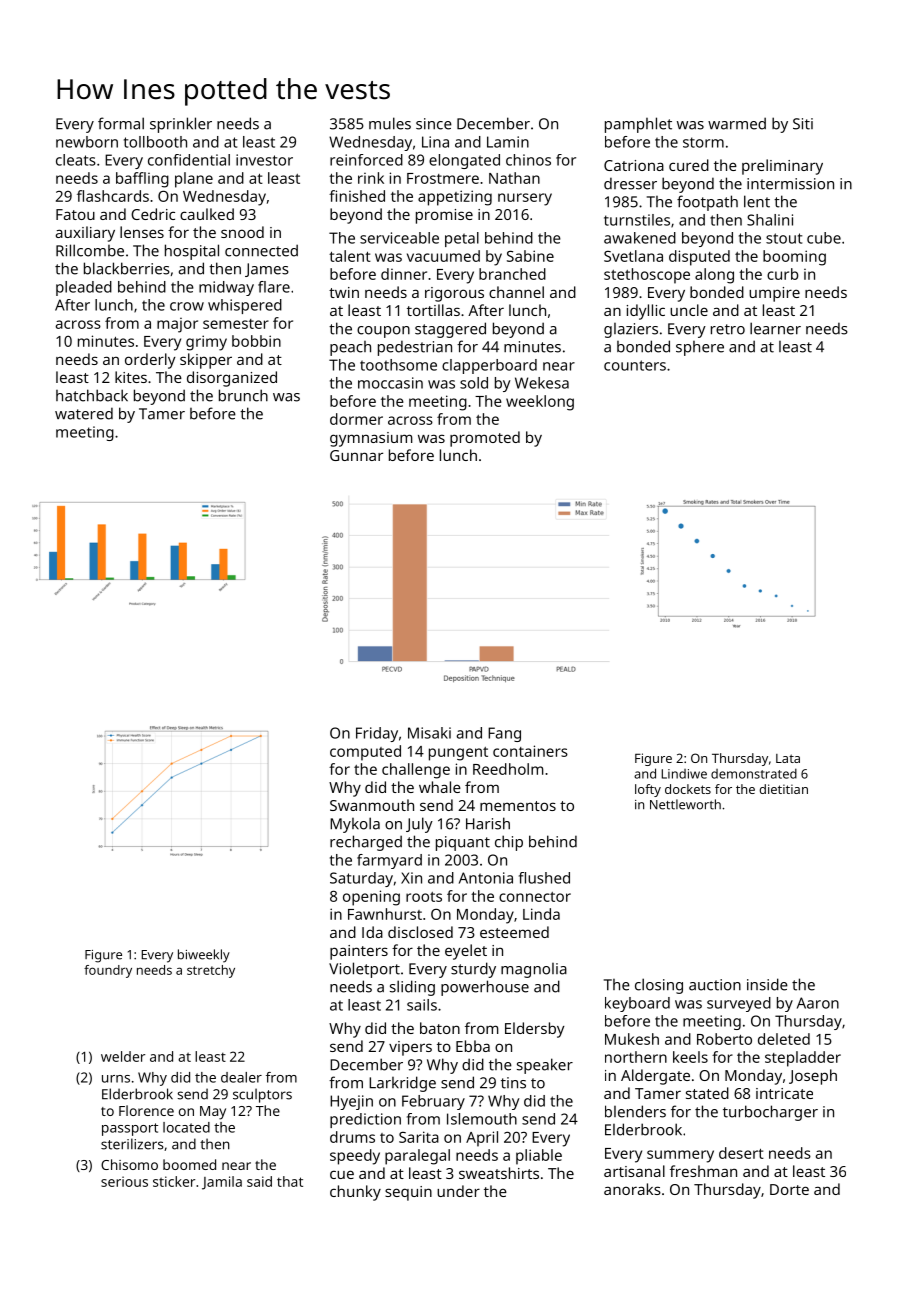 This page has width=908, height=1316. Describe the element at coordinates (357, 196) in the page. I see `finished` at that location.
